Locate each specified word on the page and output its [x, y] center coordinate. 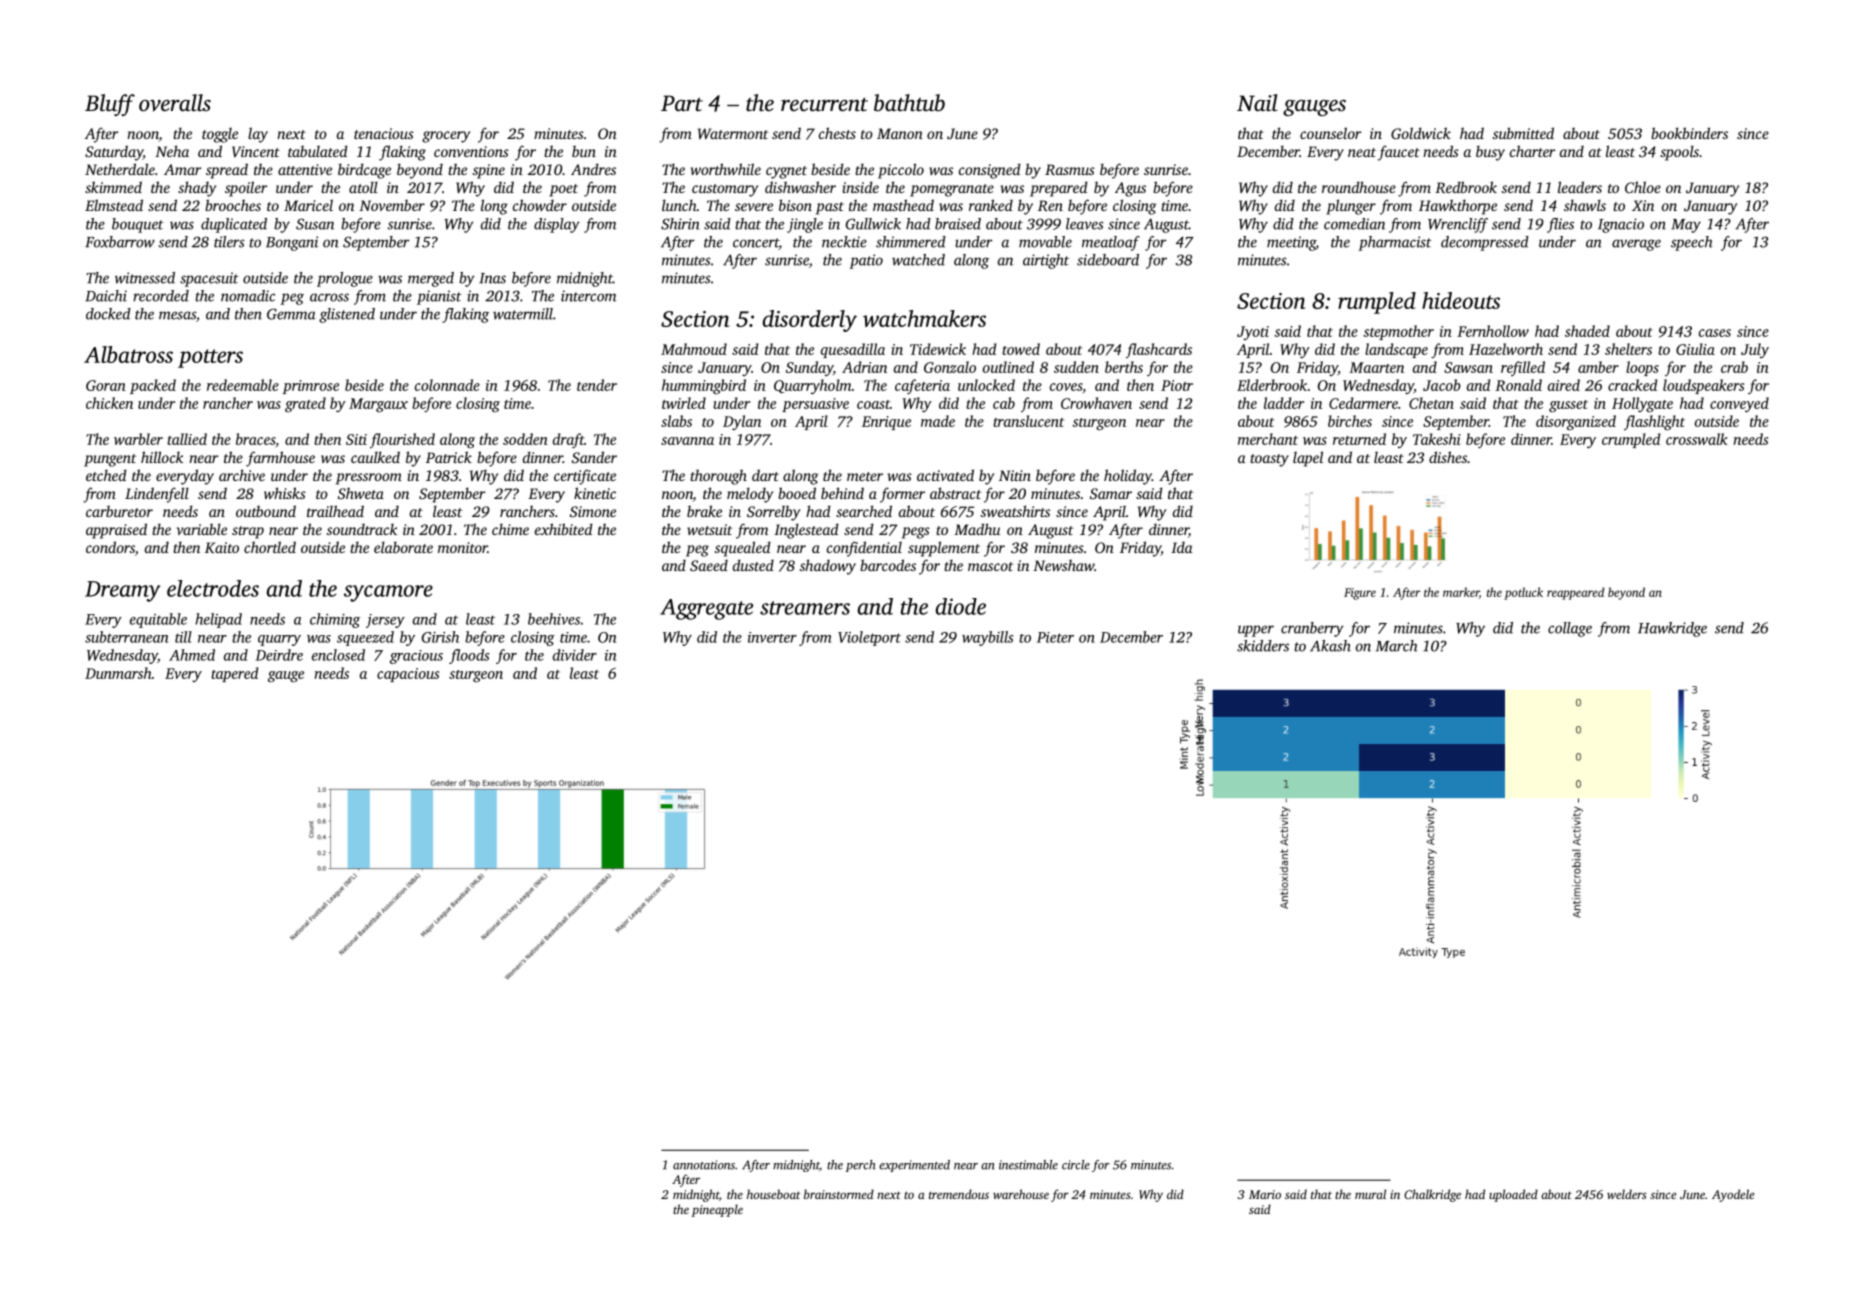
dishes [1448, 457]
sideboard [1108, 260]
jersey [385, 621]
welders [1627, 1194]
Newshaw [1063, 565]
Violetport [869, 638]
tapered [234, 674]
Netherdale [120, 169]
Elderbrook [1272, 385]
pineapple [717, 1210]
